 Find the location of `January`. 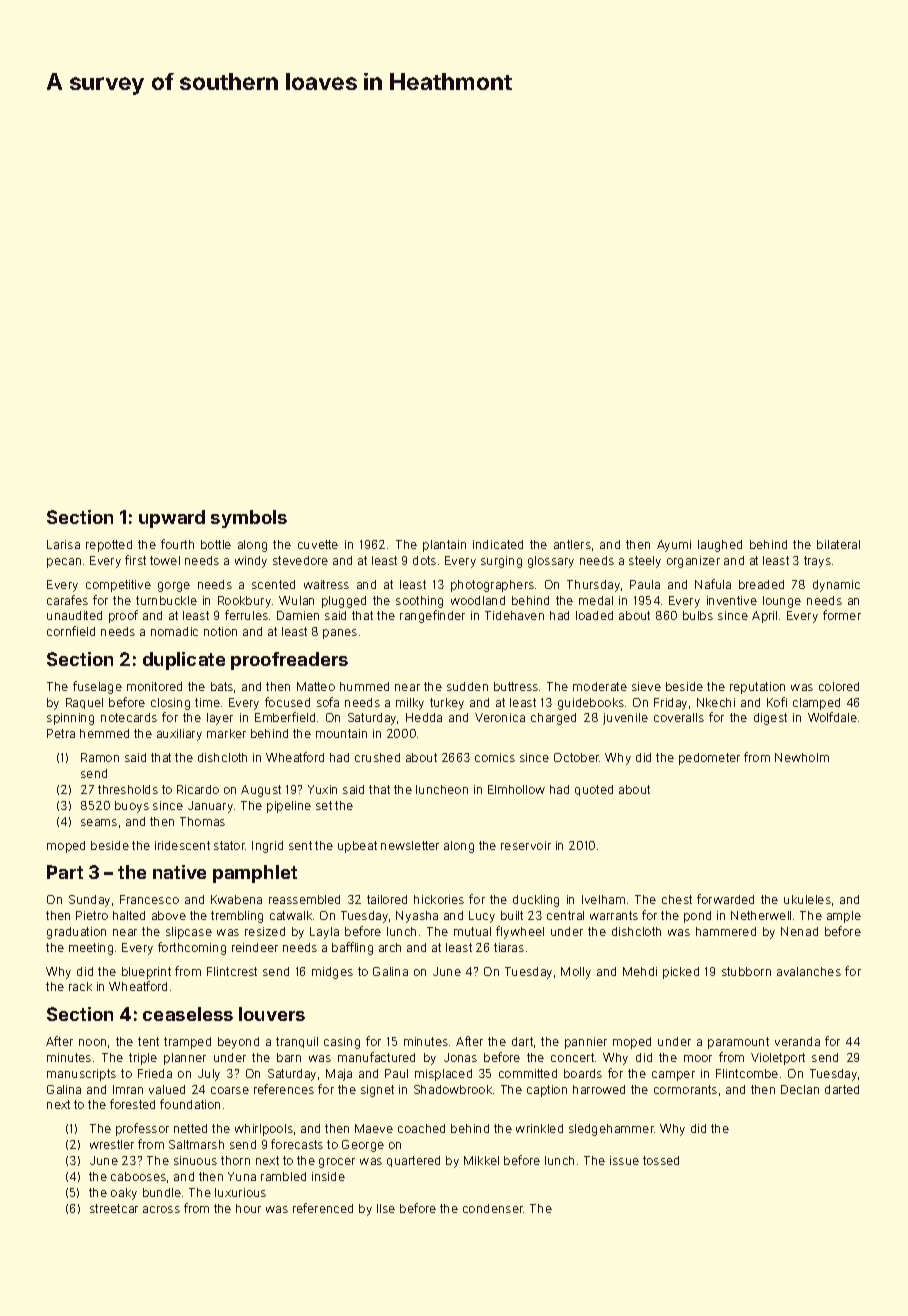

January is located at coordinates (210, 807).
